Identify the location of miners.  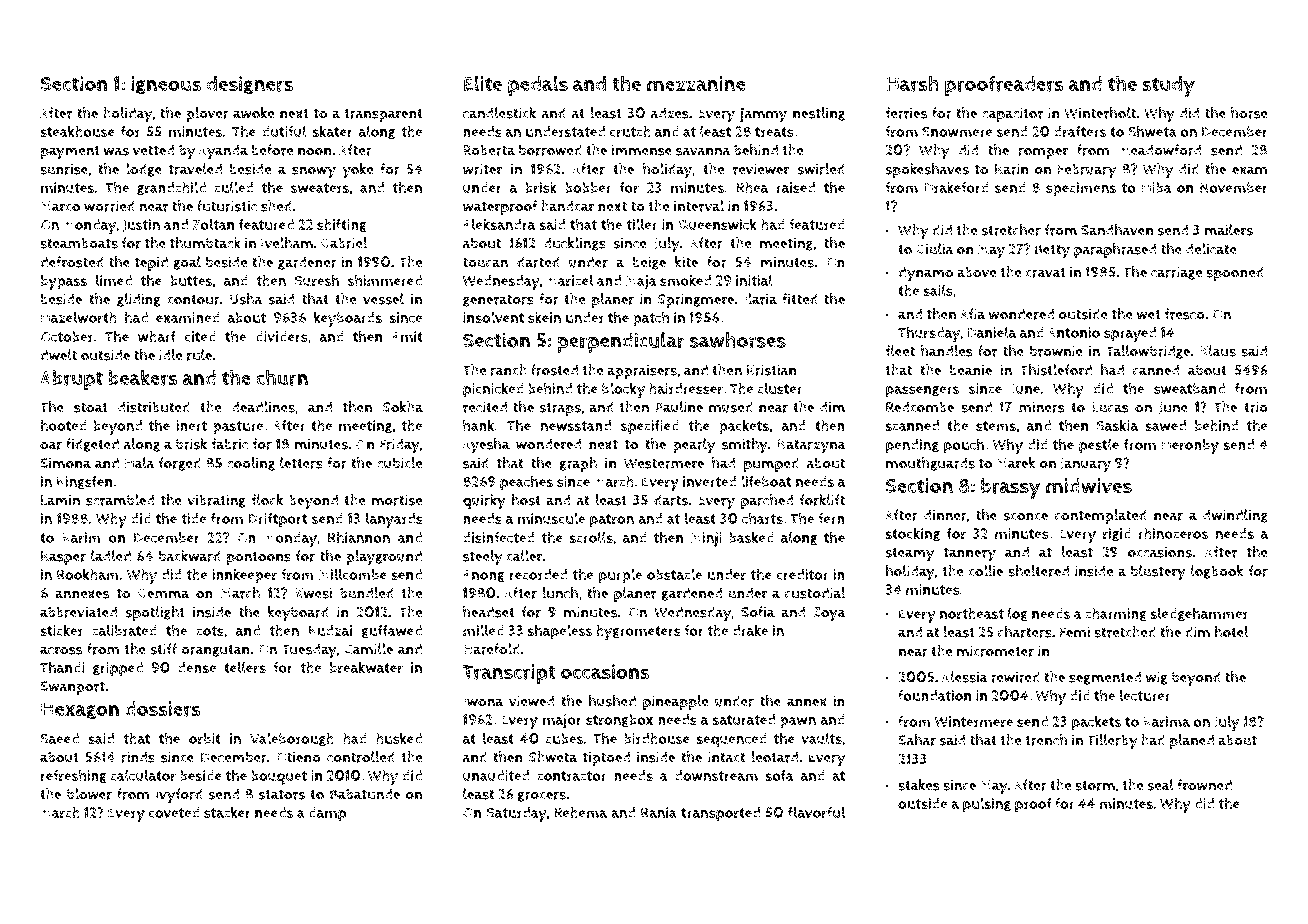
(1042, 407).
